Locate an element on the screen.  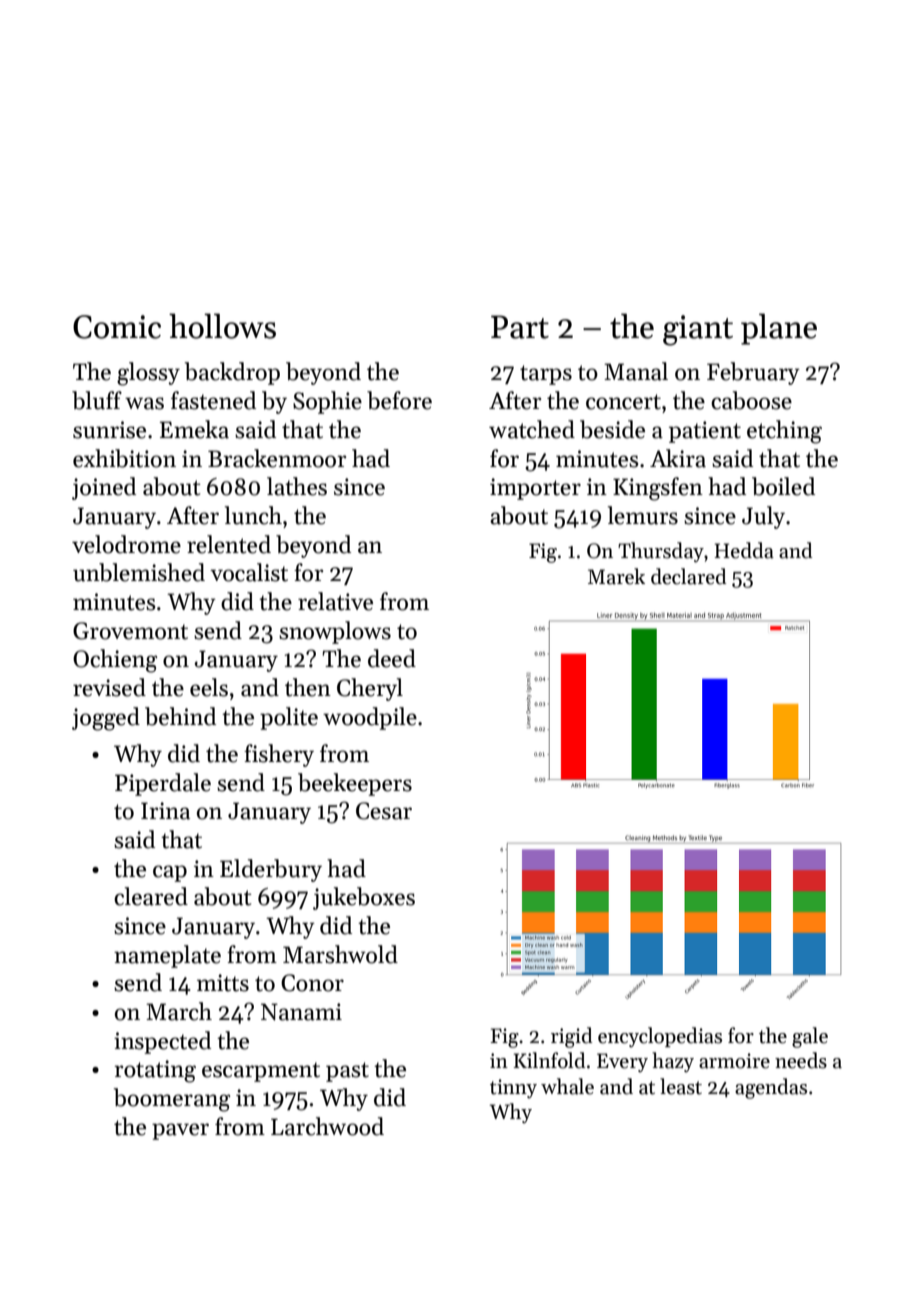
Every is located at coordinates (622, 1062).
